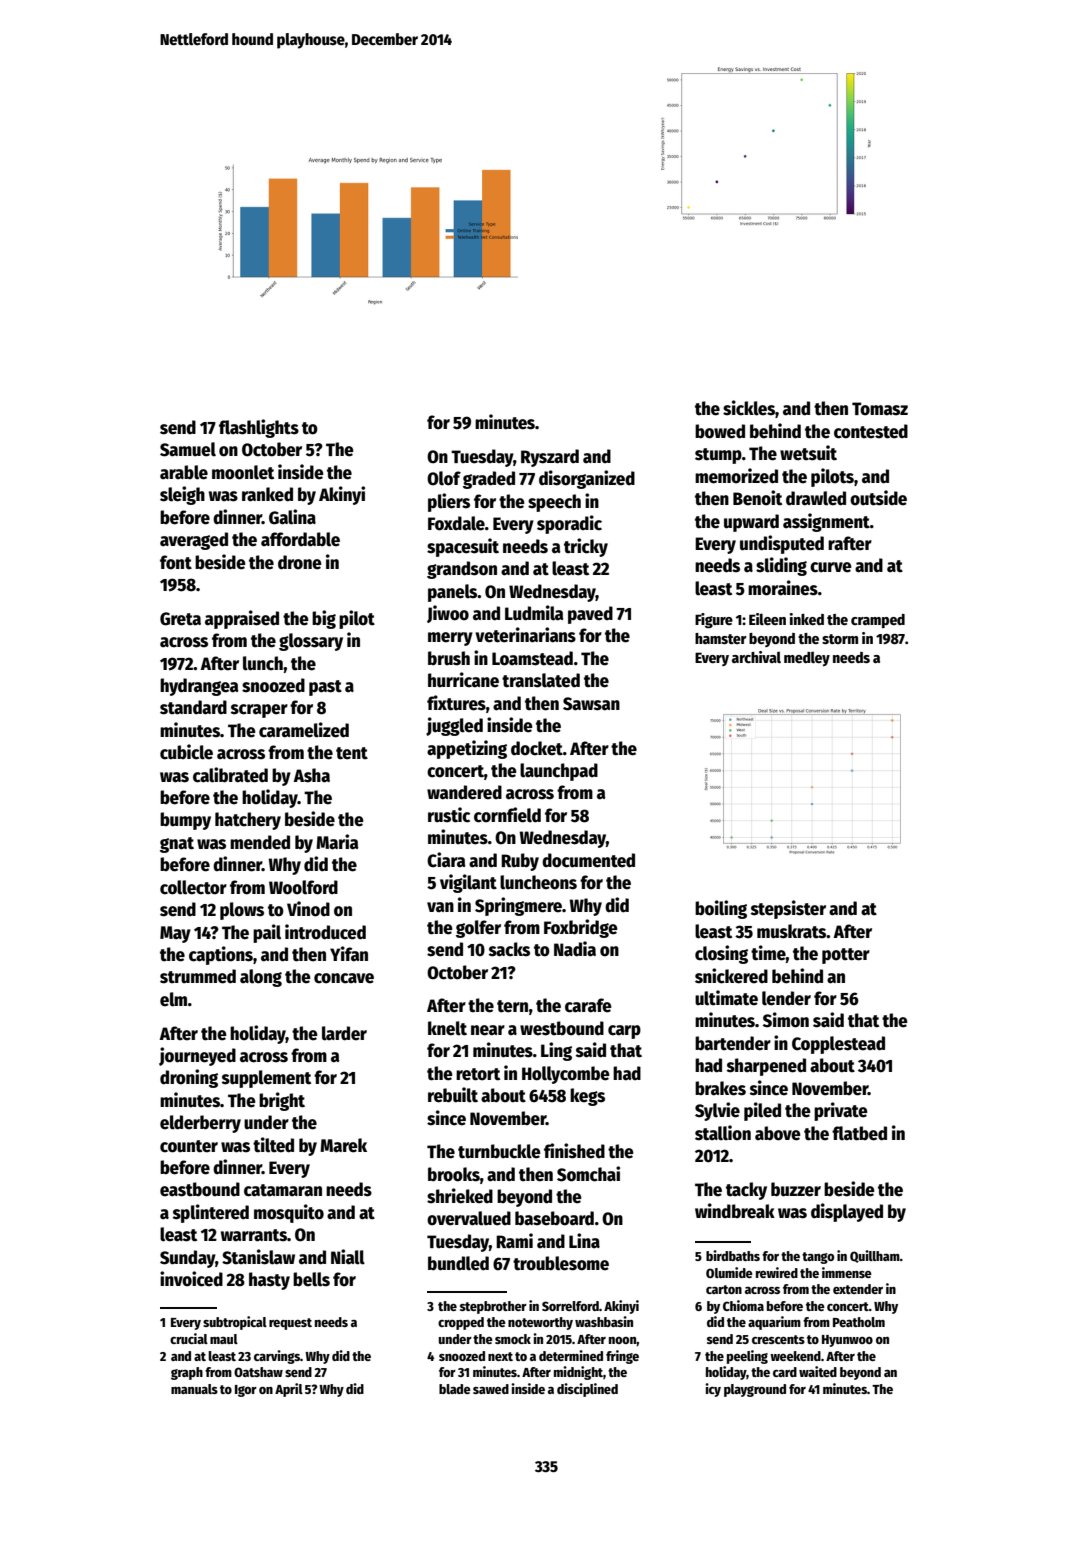  I want to click on font, so click(176, 562).
